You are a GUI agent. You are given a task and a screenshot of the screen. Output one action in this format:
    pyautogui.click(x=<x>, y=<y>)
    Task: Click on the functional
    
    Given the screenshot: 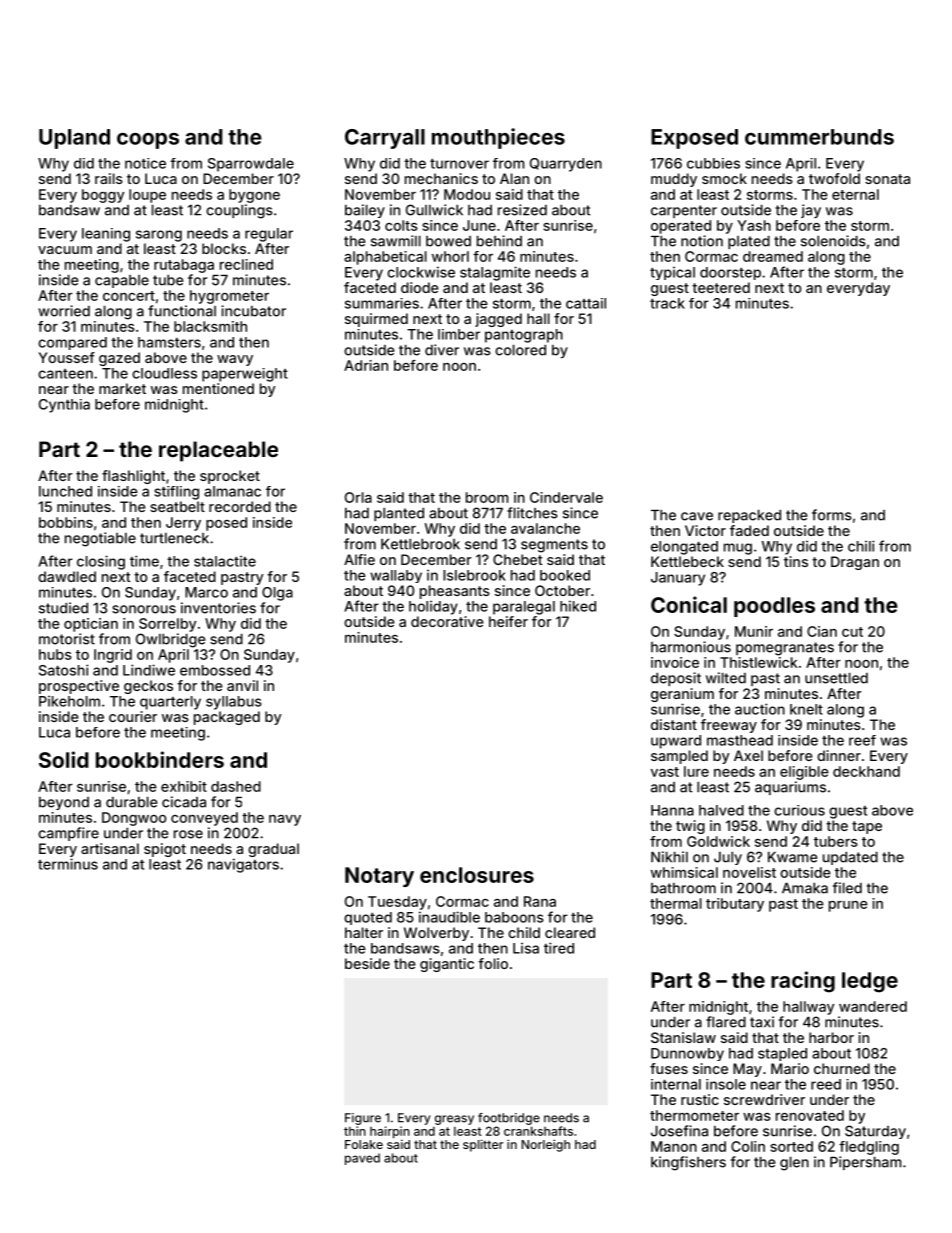 What is the action you would take?
    pyautogui.click(x=182, y=311)
